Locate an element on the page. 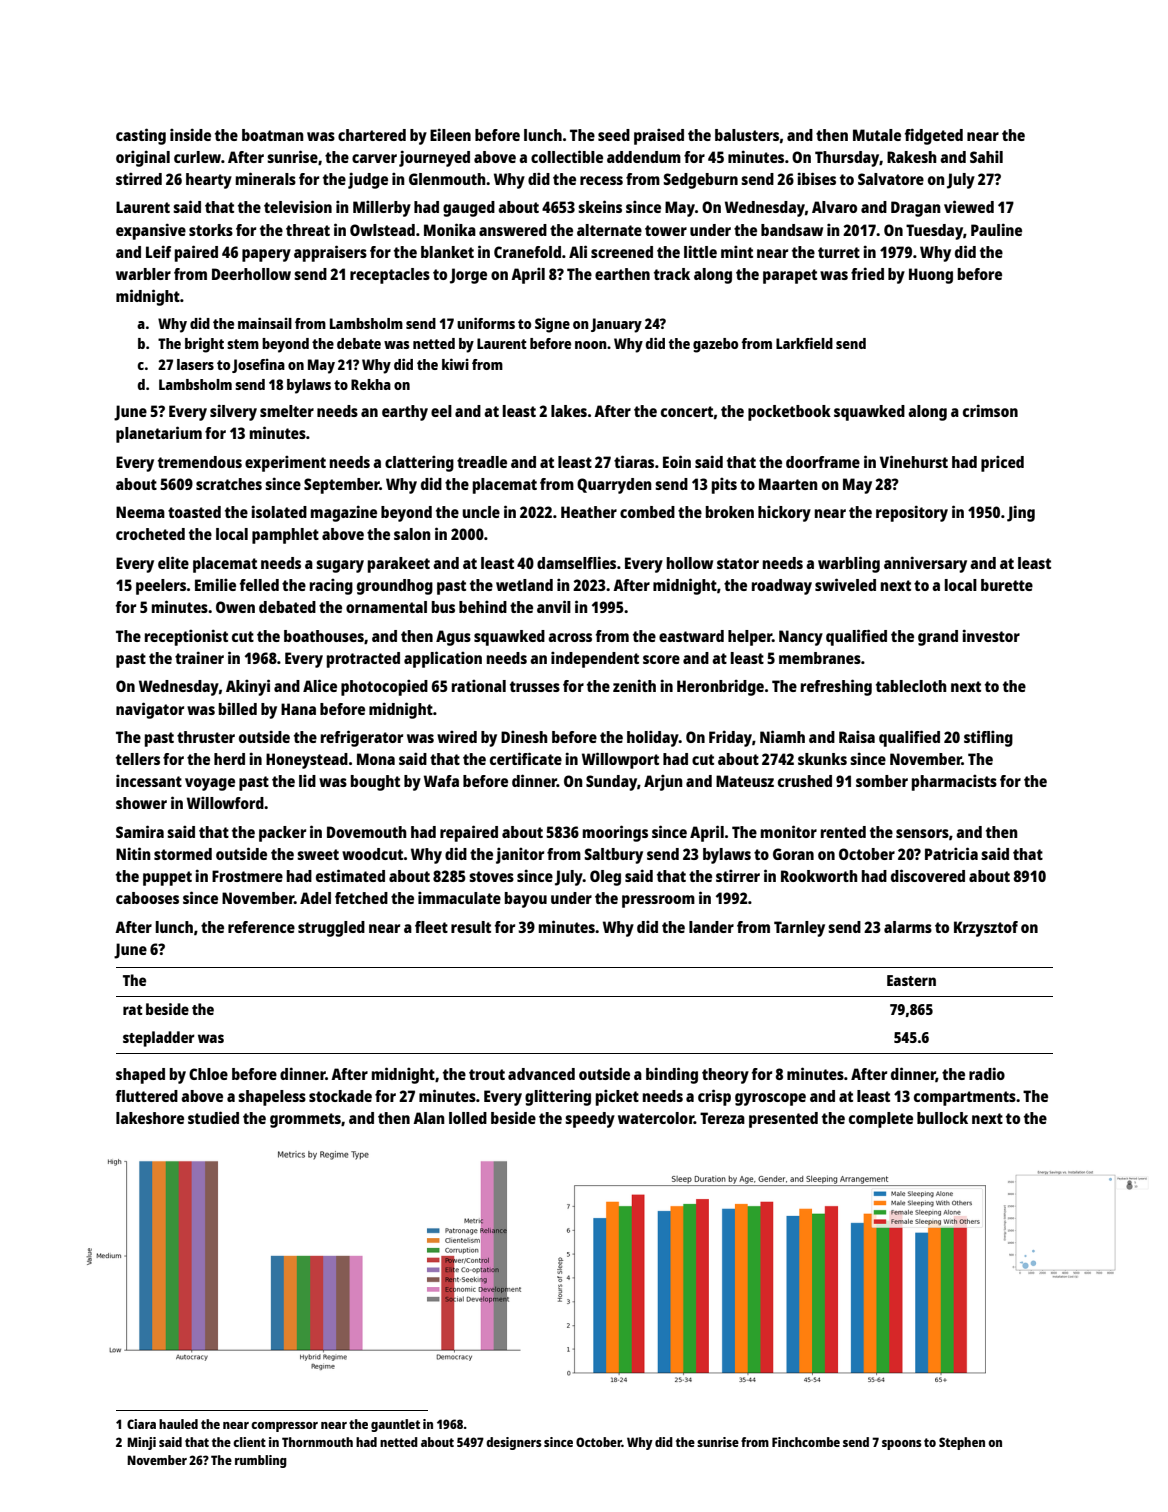 This image has width=1168, height=1512. rumbling is located at coordinates (261, 1461).
